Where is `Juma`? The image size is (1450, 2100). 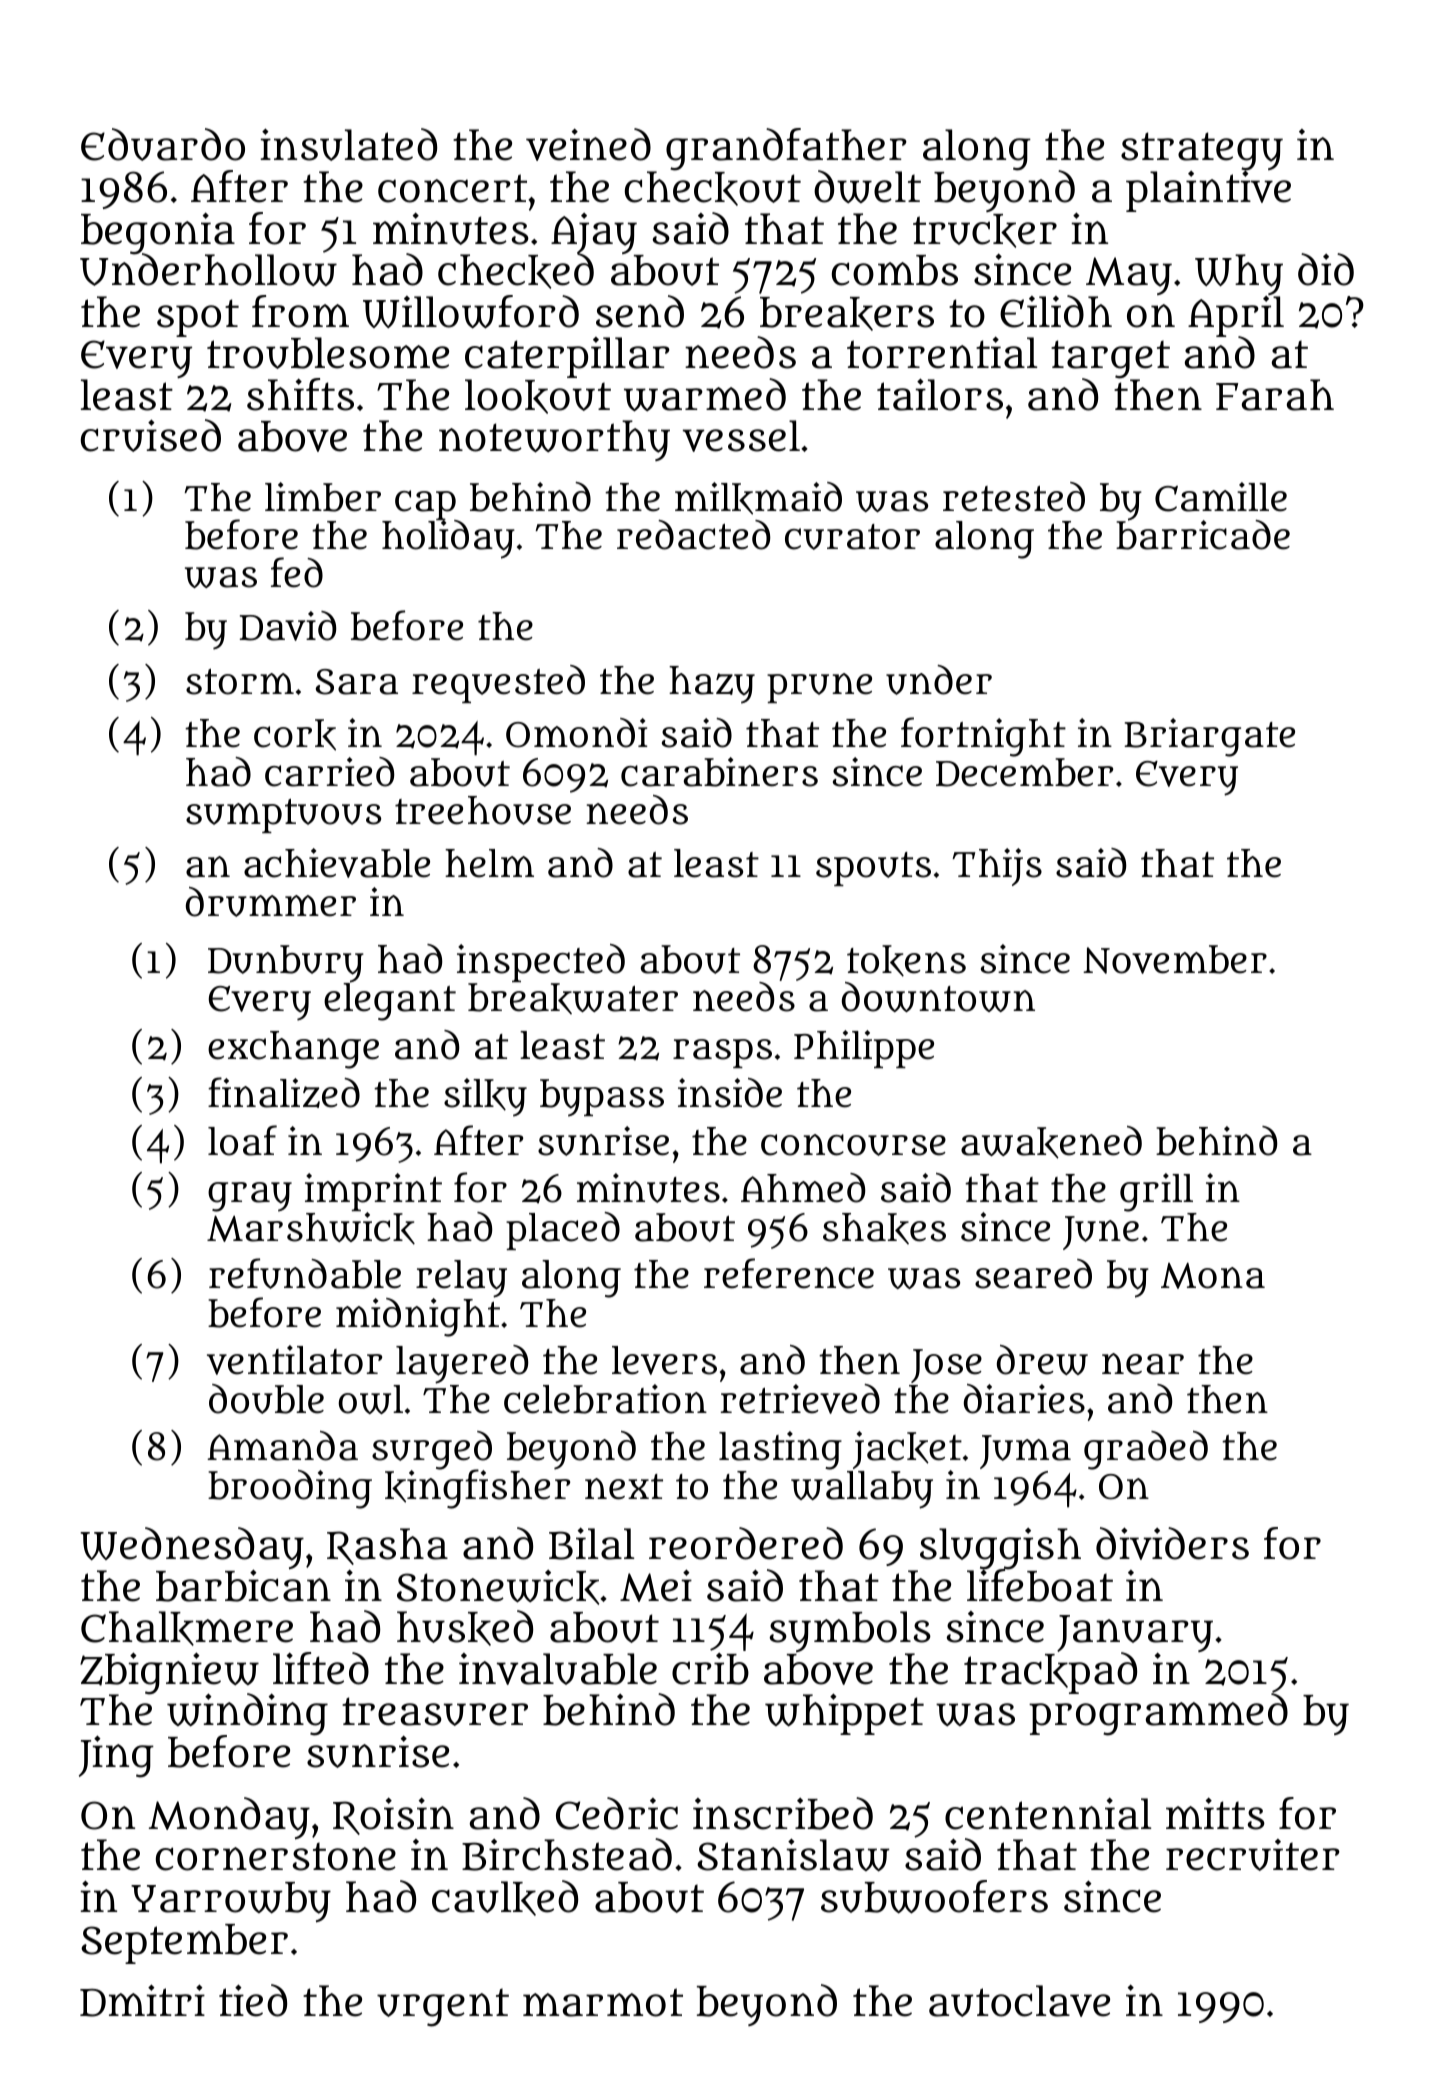 Juma is located at coordinates (1025, 1452).
